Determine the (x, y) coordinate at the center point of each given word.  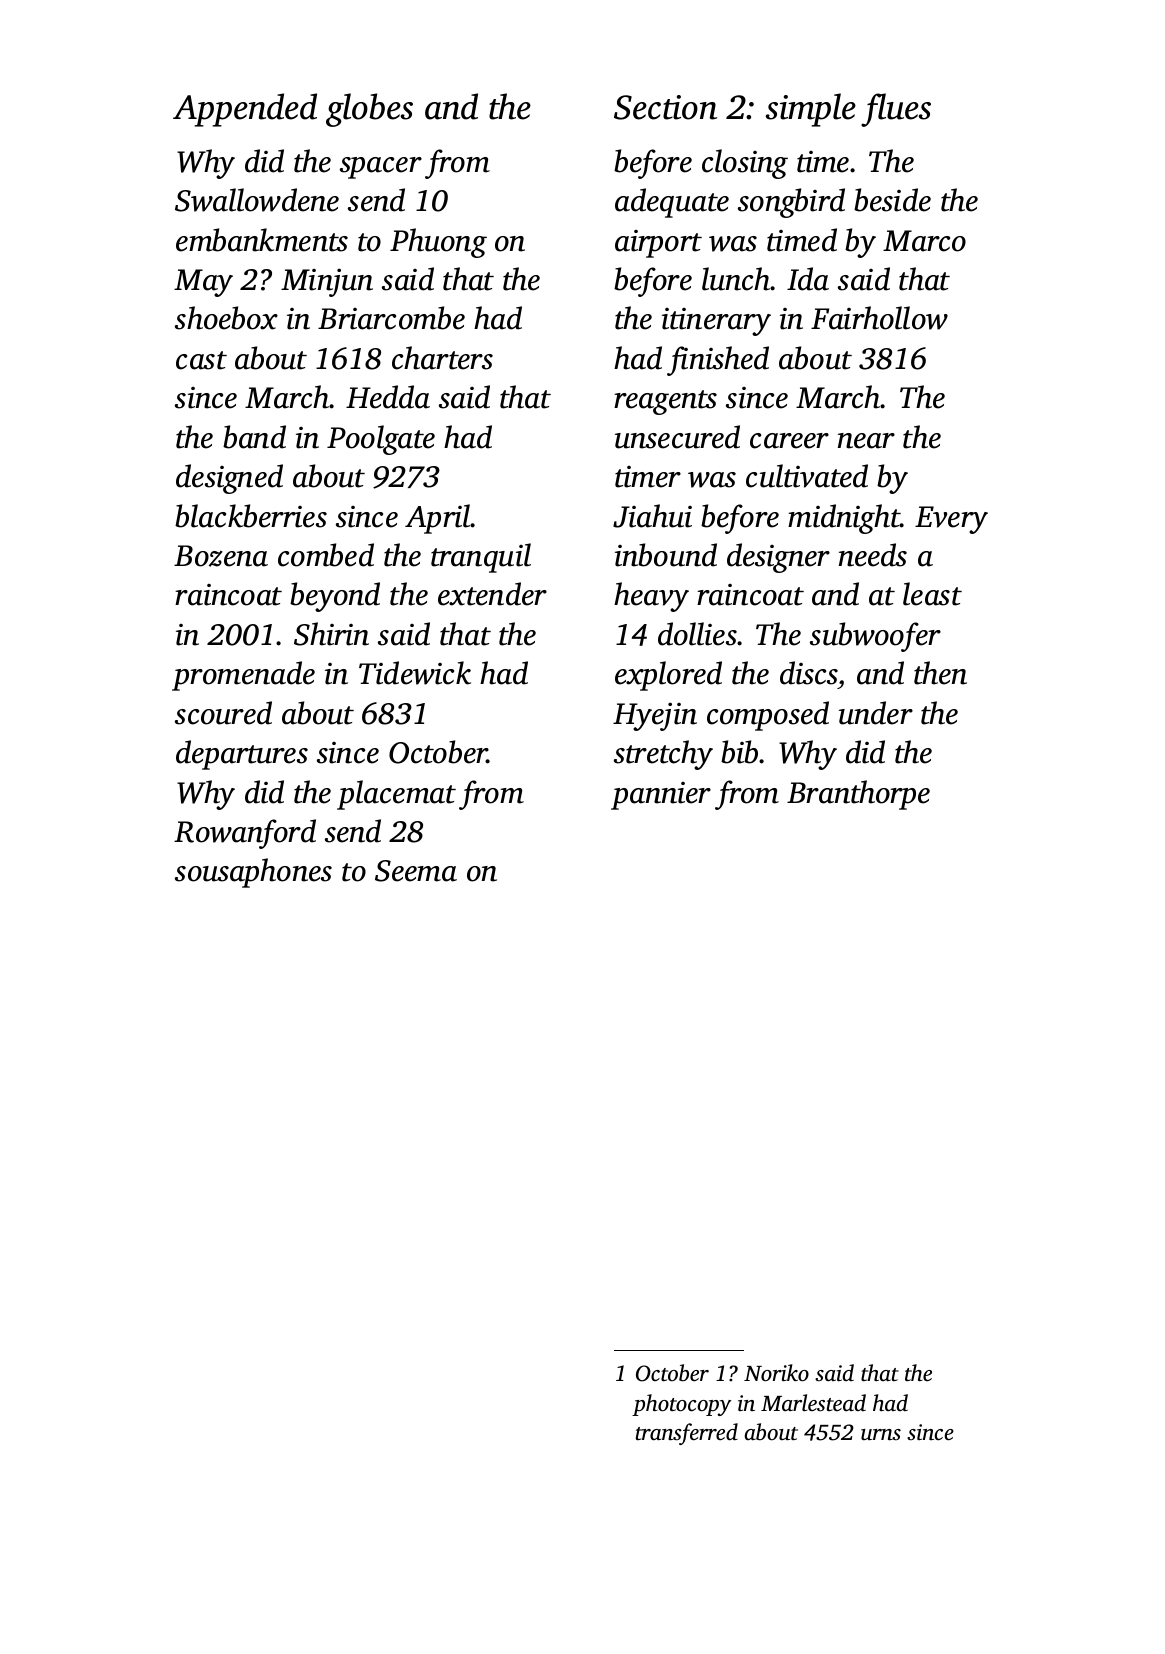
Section (665, 107)
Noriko (776, 1373)
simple (811, 110)
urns (881, 1435)
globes (369, 110)
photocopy (681, 1405)
